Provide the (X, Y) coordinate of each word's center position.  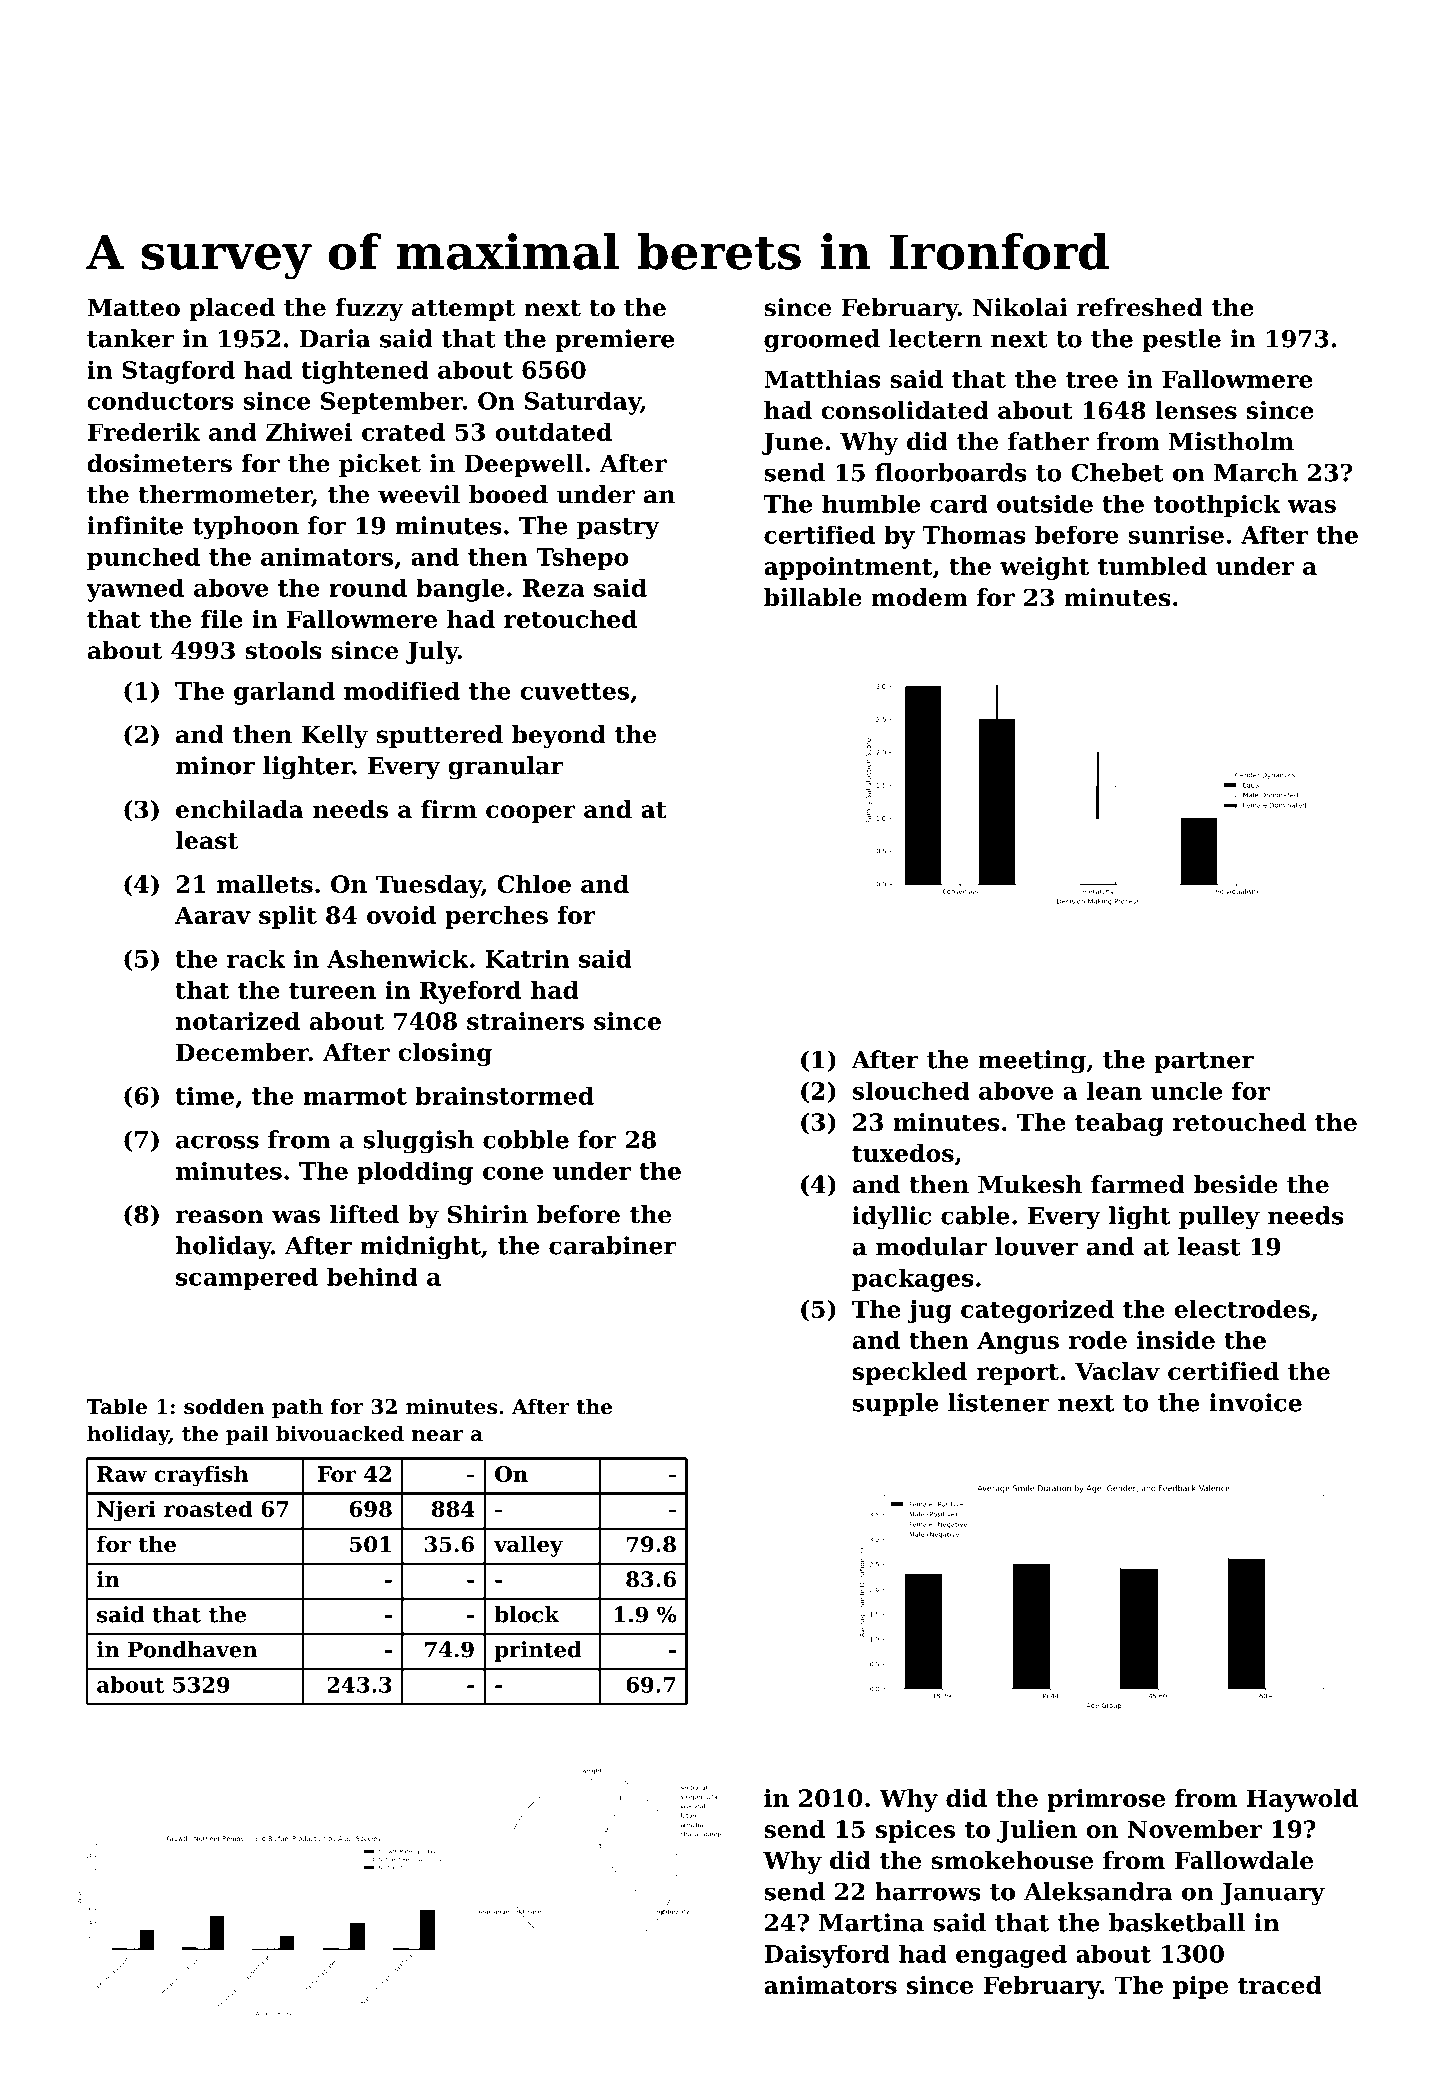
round (368, 588)
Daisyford (827, 1956)
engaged (1011, 1956)
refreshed (1140, 307)
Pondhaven (192, 1649)
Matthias (822, 379)
